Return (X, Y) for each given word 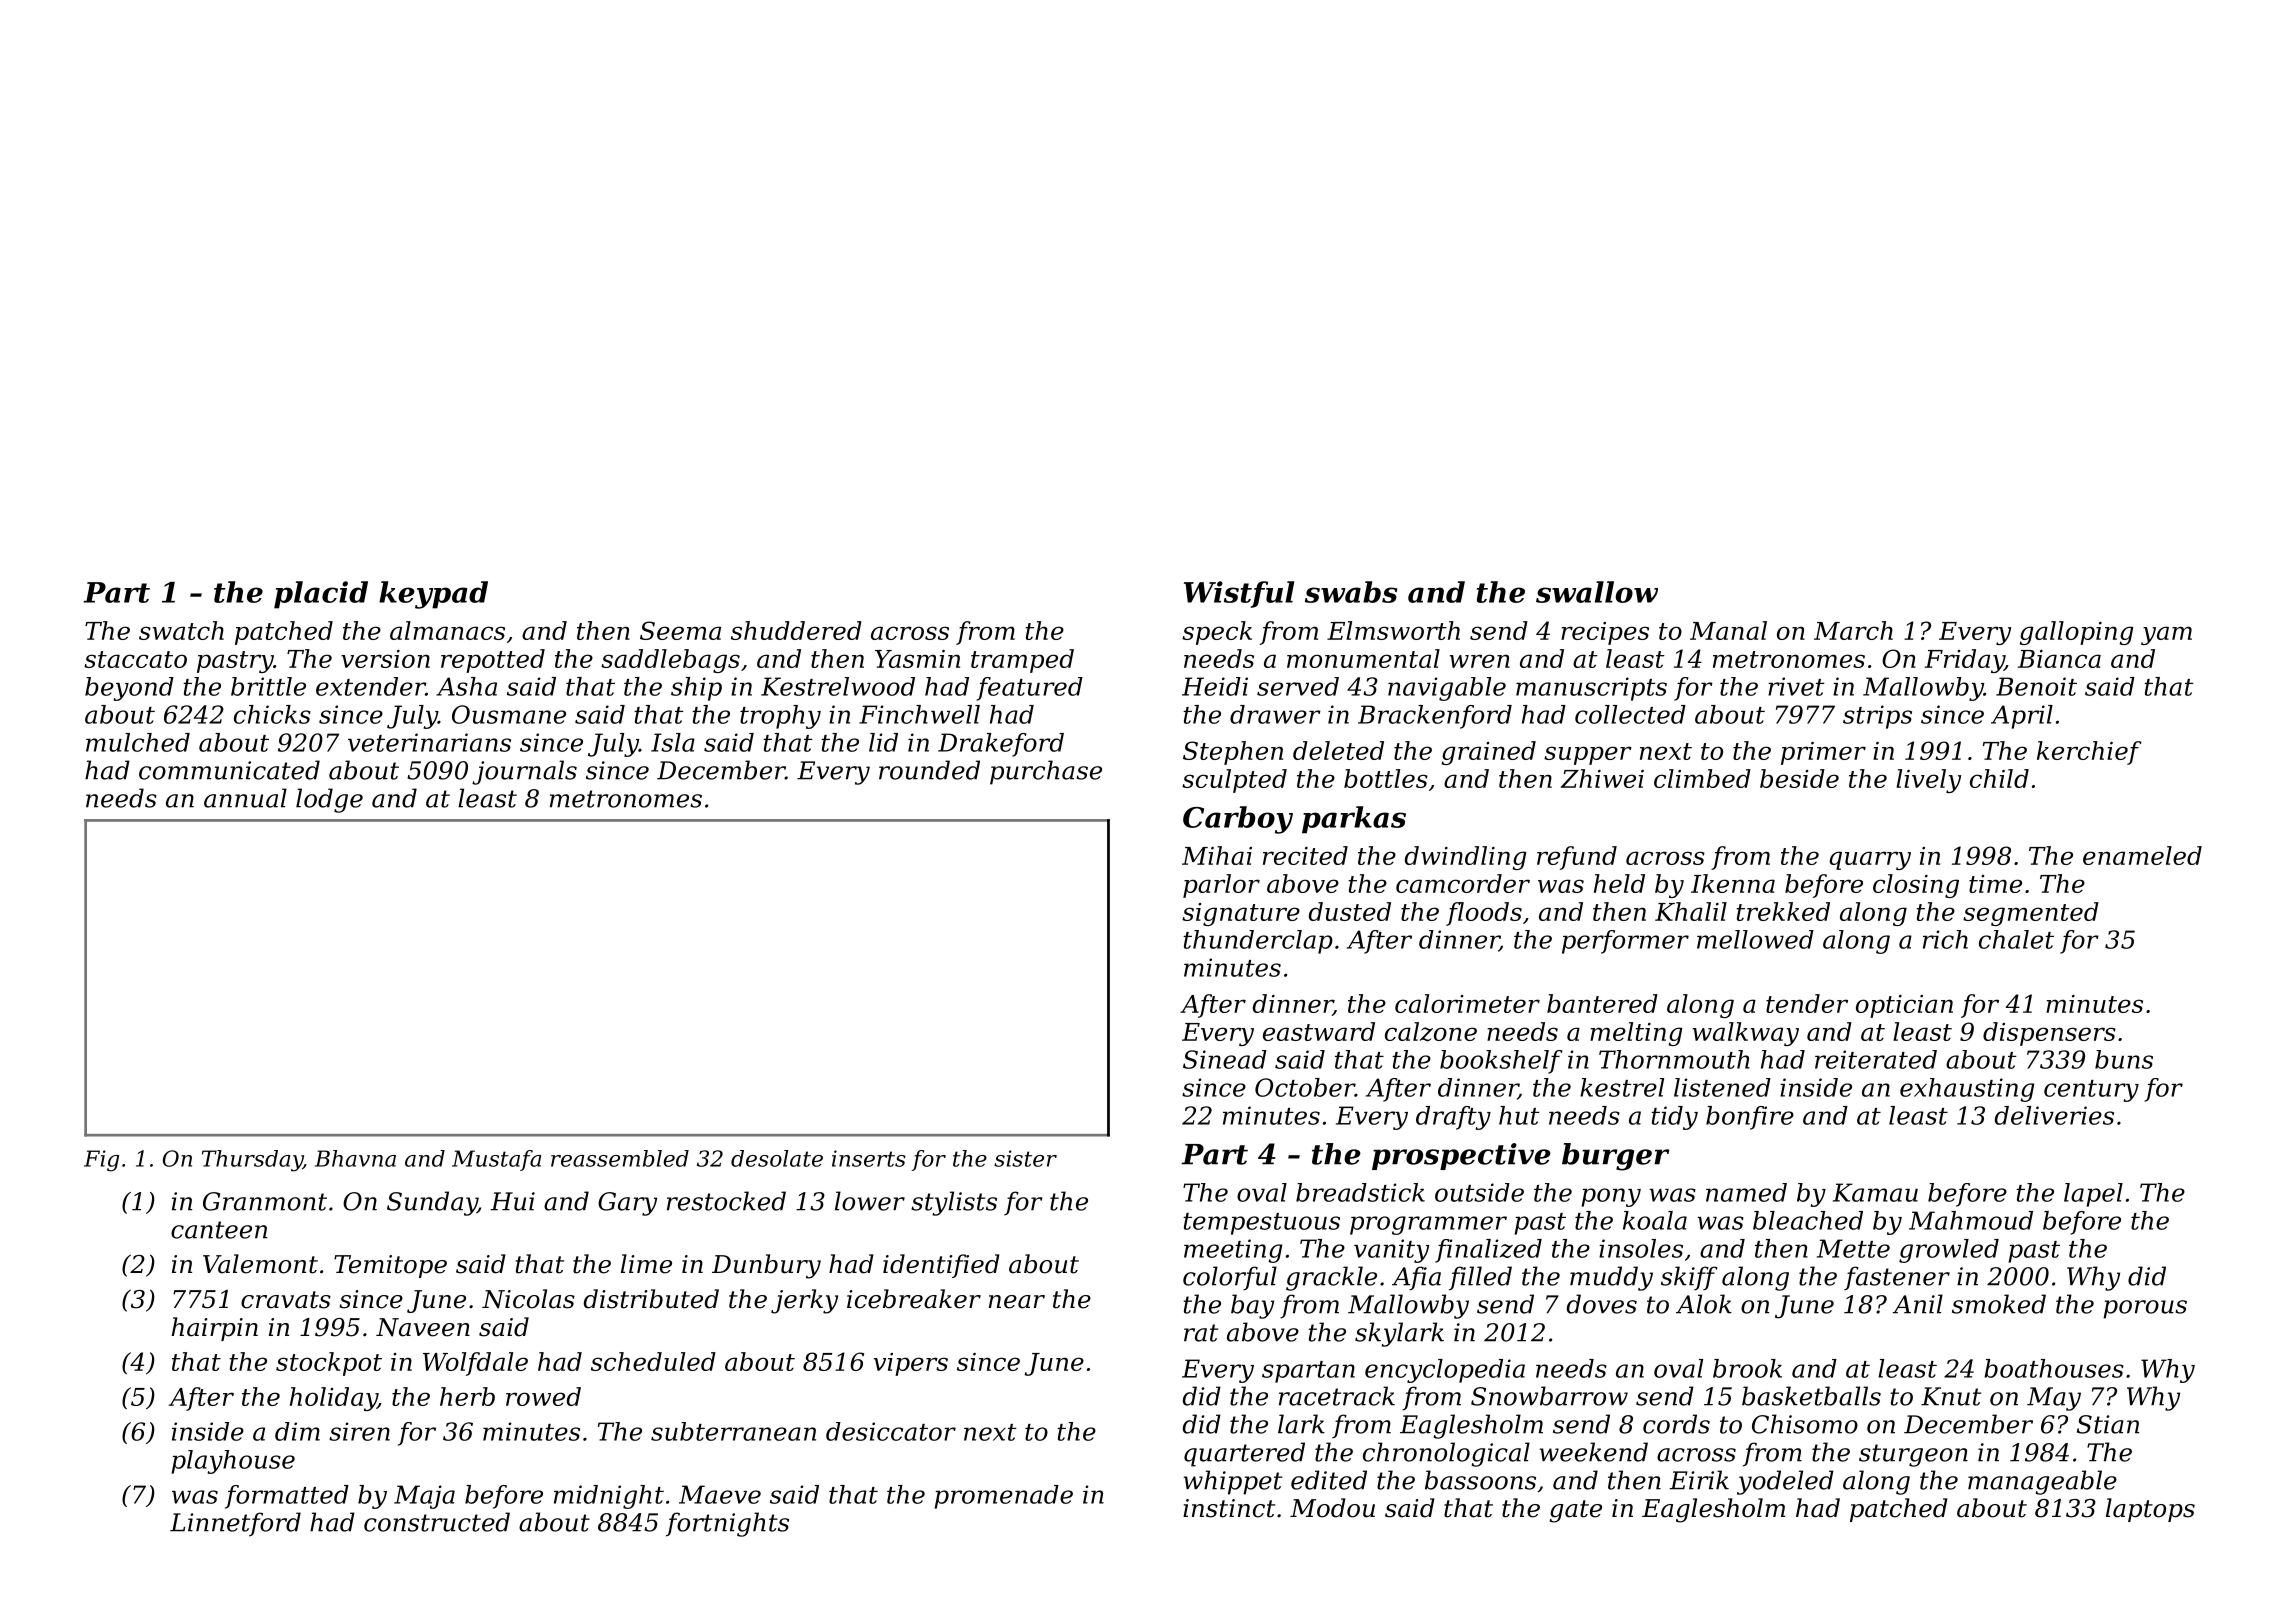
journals (524, 772)
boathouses (2054, 1368)
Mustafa (496, 1160)
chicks (272, 714)
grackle (1331, 1278)
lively (1928, 781)
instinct (1229, 1508)
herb (467, 1396)
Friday (1964, 661)
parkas (1354, 820)
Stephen (1233, 753)
